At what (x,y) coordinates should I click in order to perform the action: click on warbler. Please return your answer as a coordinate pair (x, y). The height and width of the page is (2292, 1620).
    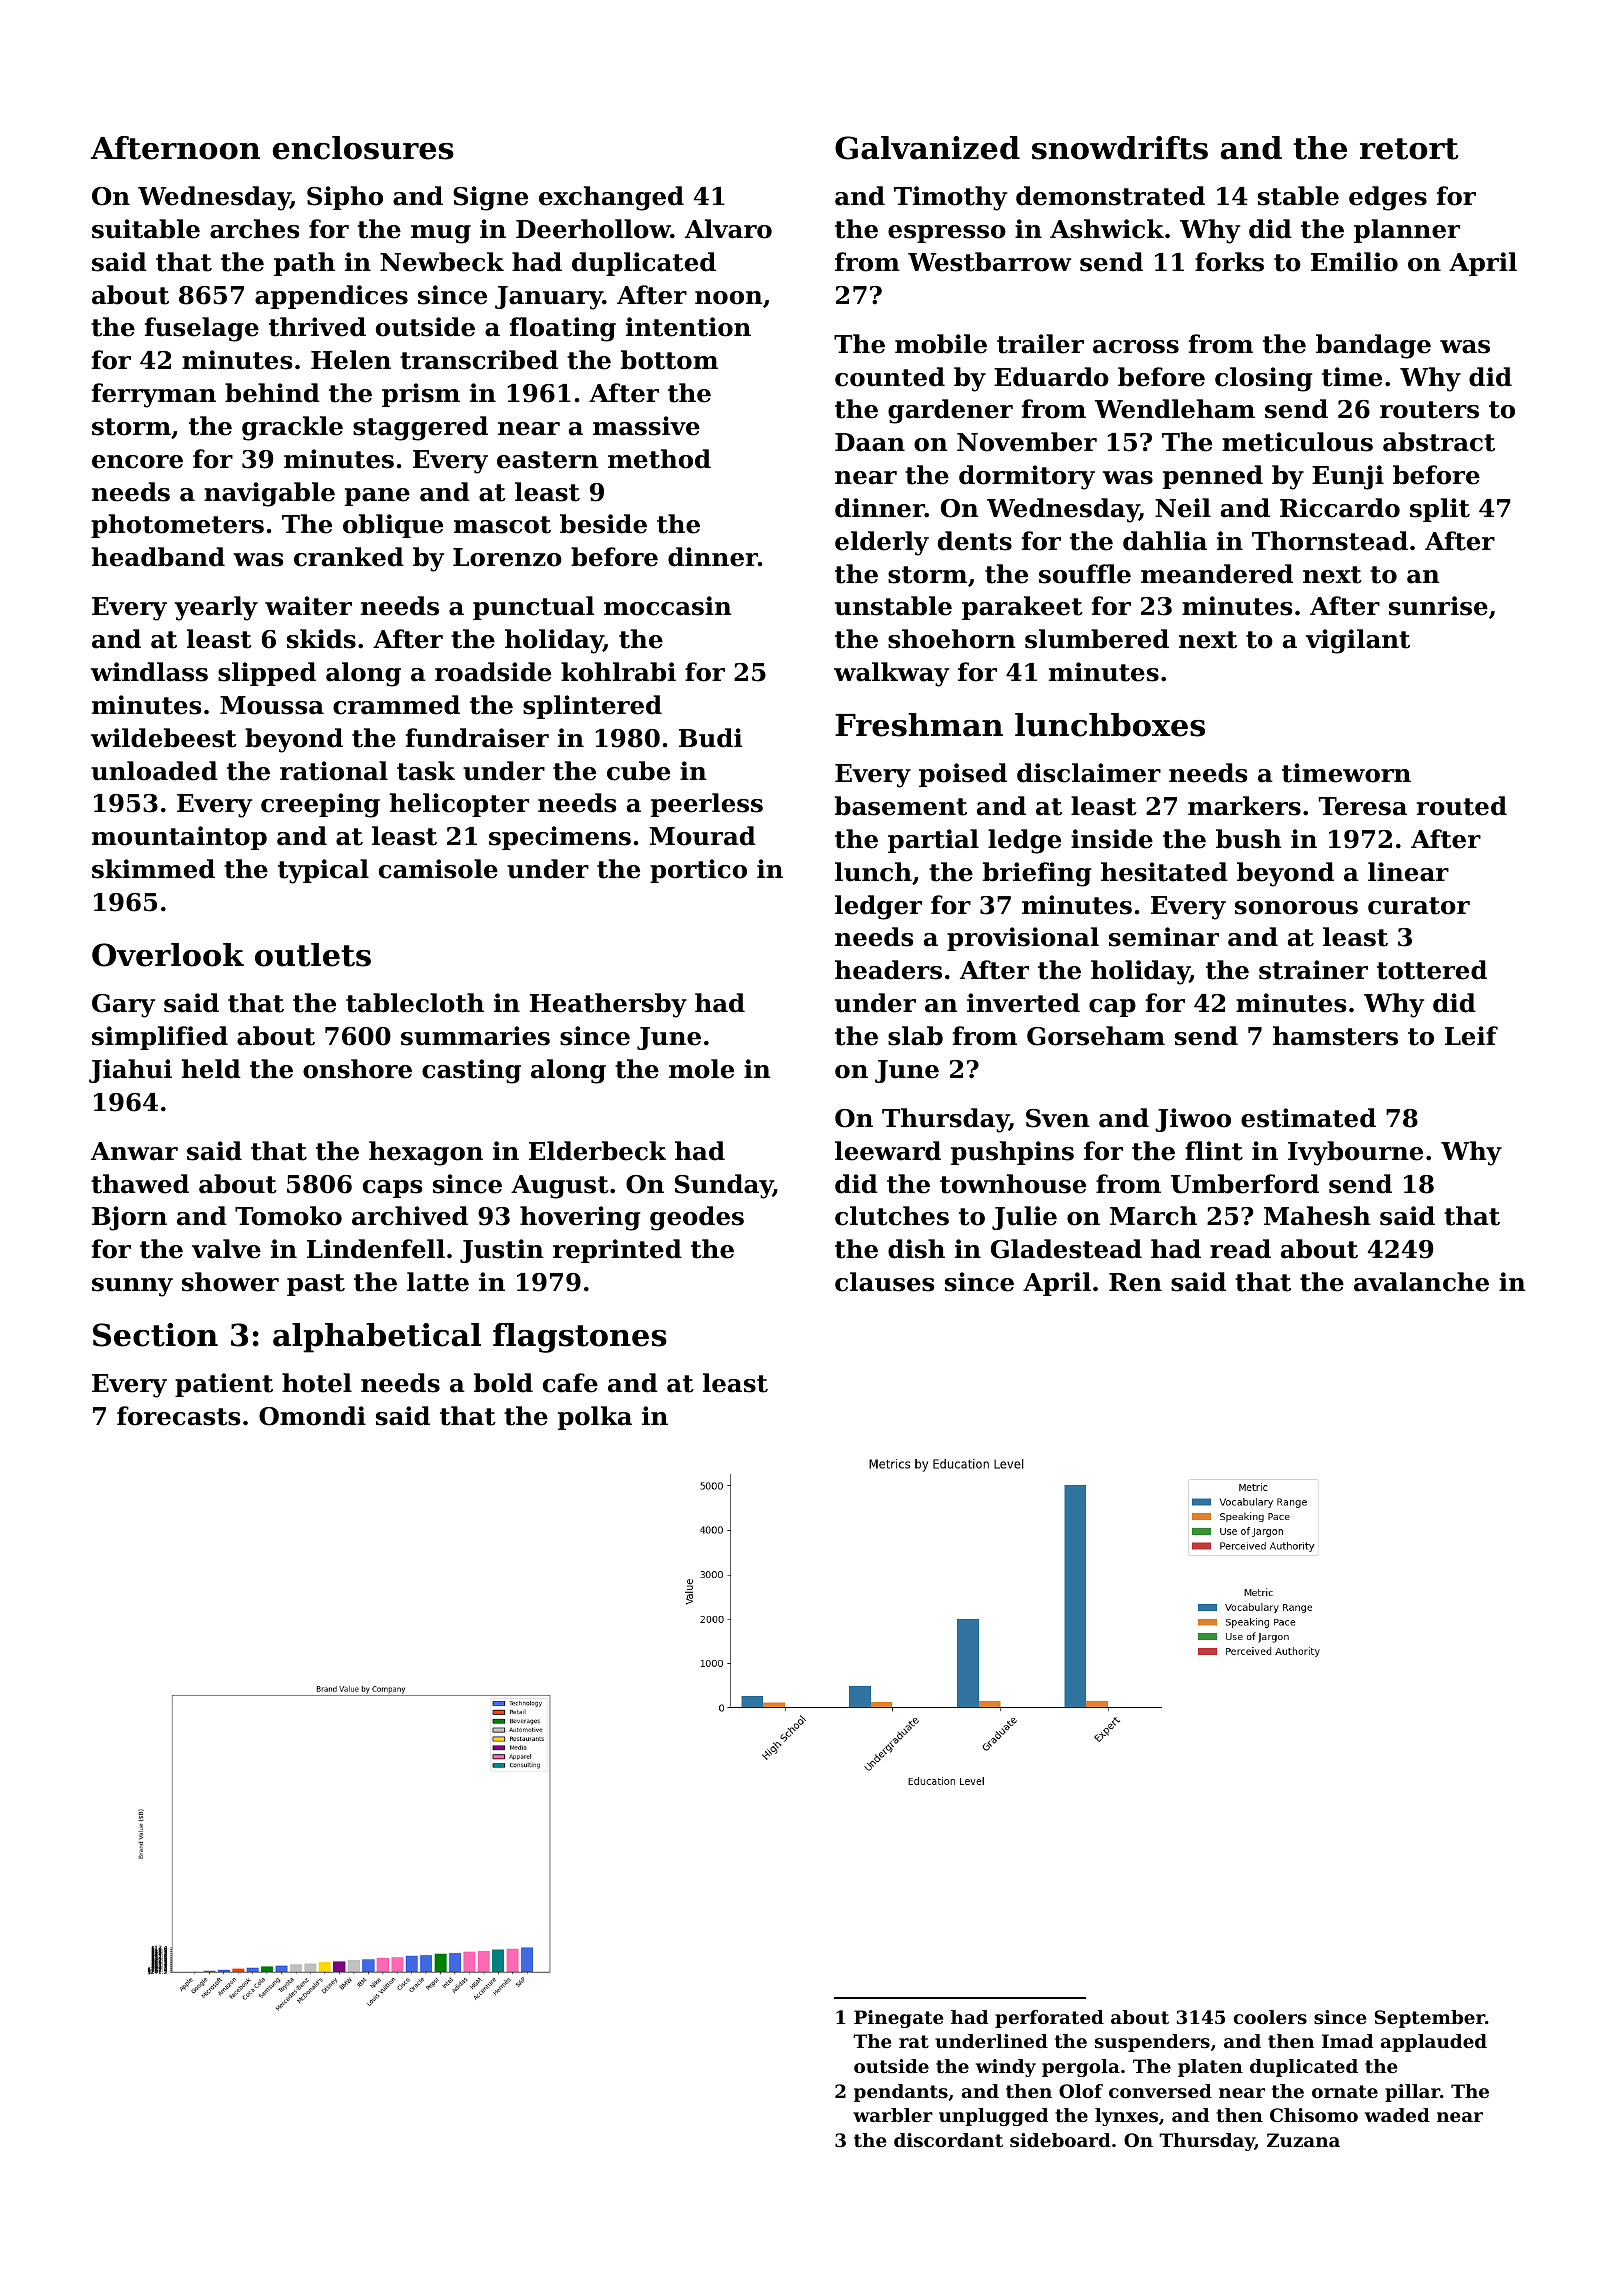
    Looking at the image, I should click on (893, 2115).
